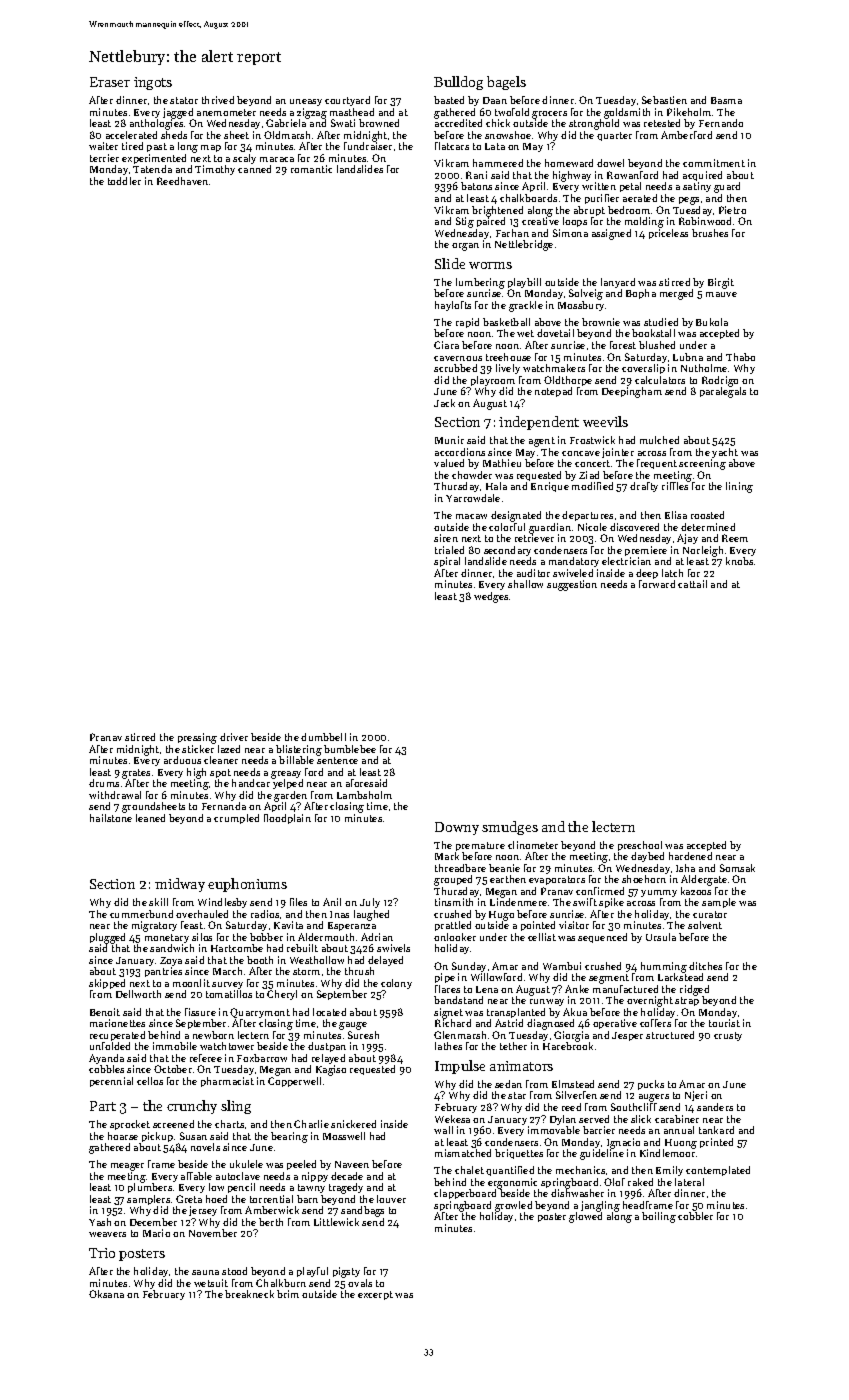 The width and height of the screenshot is (849, 1400). Describe the element at coordinates (570, 233) in the screenshot. I see `Simona` at that location.
